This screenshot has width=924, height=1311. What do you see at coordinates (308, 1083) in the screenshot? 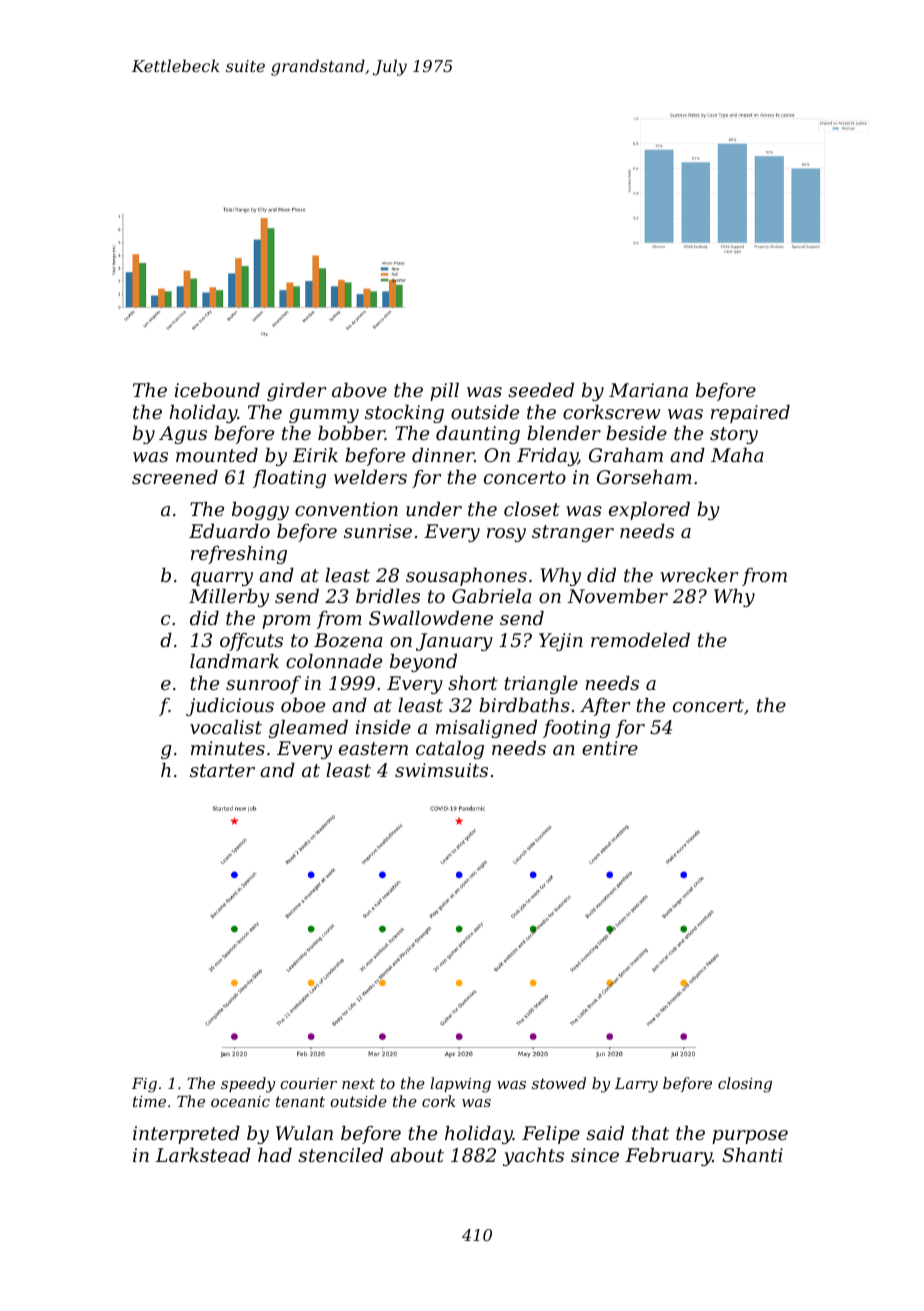
I see `courier` at bounding box center [308, 1083].
